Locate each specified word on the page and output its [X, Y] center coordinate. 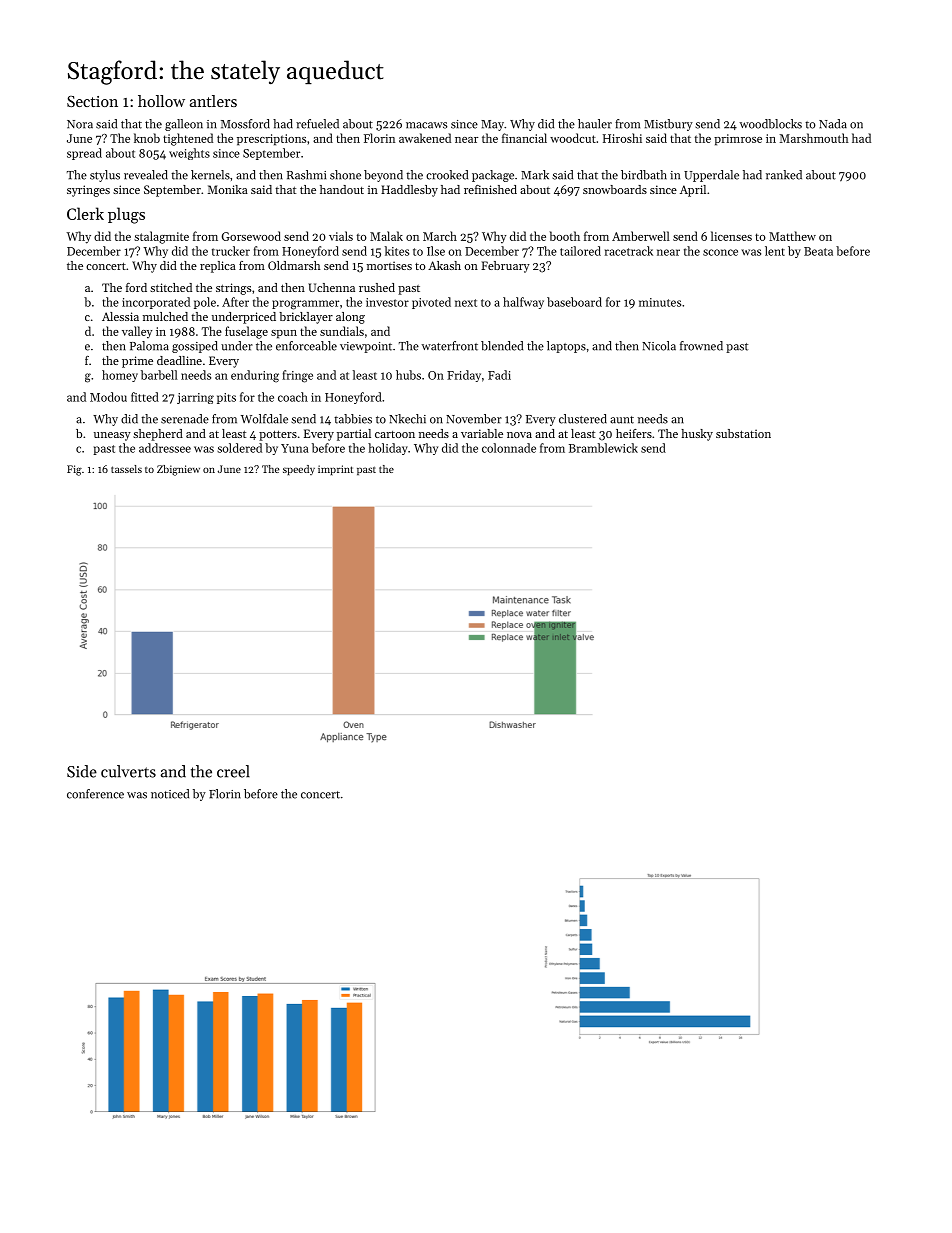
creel [233, 771]
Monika [228, 189]
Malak [386, 236]
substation [743, 433]
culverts [128, 771]
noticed [170, 794]
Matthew [792, 236]
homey [120, 376]
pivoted [431, 303]
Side [82, 771]
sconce [720, 252]
